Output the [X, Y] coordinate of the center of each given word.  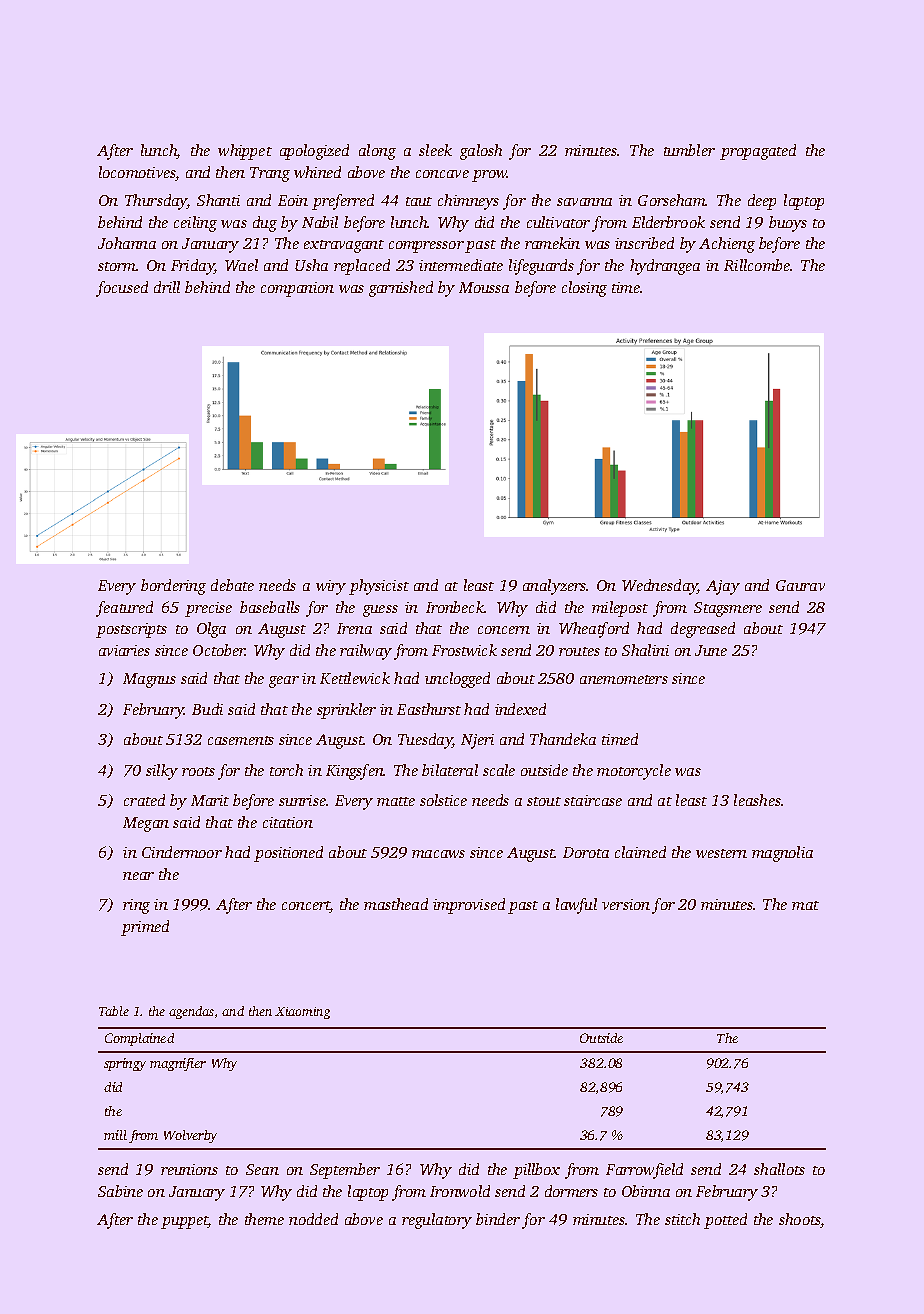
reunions [189, 1169]
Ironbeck [455, 607]
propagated [758, 152]
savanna [584, 202]
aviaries [124, 650]
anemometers [624, 679]
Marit [210, 800]
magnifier [178, 1064]
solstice [443, 800]
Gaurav [800, 585]
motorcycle [634, 772]
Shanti [218, 200]
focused [122, 289]
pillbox [536, 1171]
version [626, 904]
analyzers [555, 587]
